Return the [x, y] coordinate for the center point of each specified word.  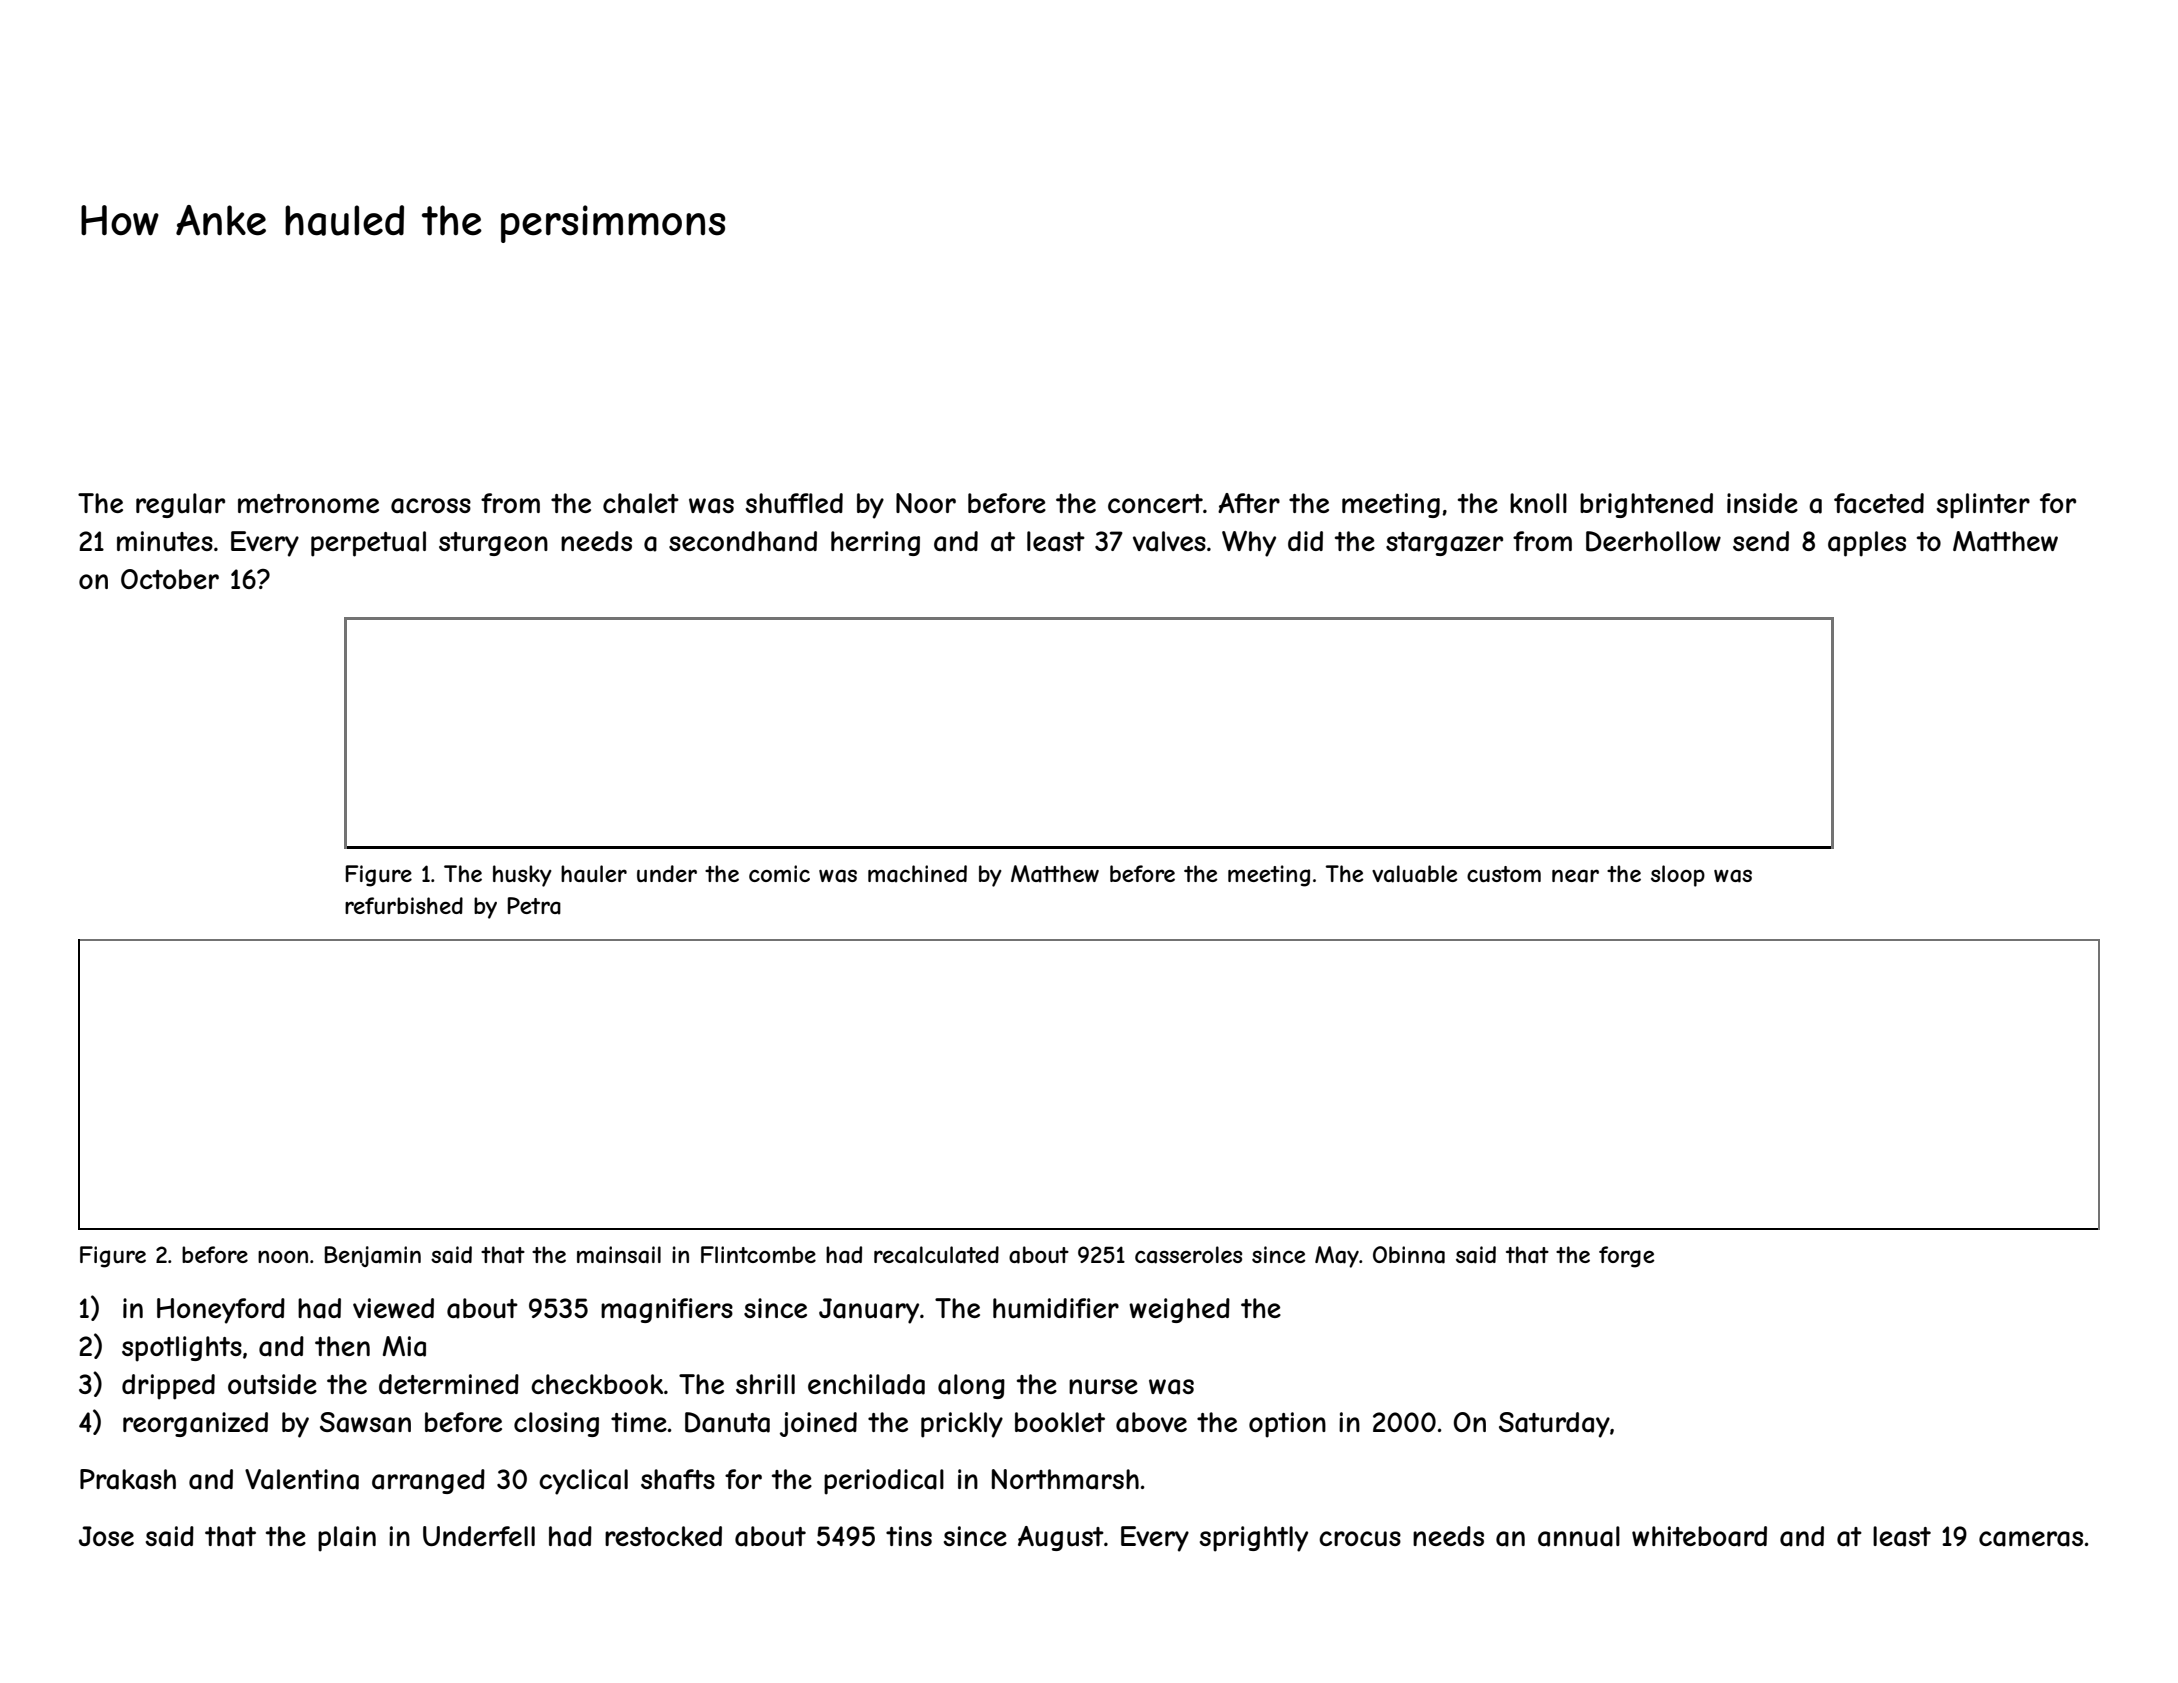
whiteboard [1699, 1536]
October [170, 579]
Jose [106, 1536]
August [1061, 1538]
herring [875, 543]
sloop [1678, 876]
